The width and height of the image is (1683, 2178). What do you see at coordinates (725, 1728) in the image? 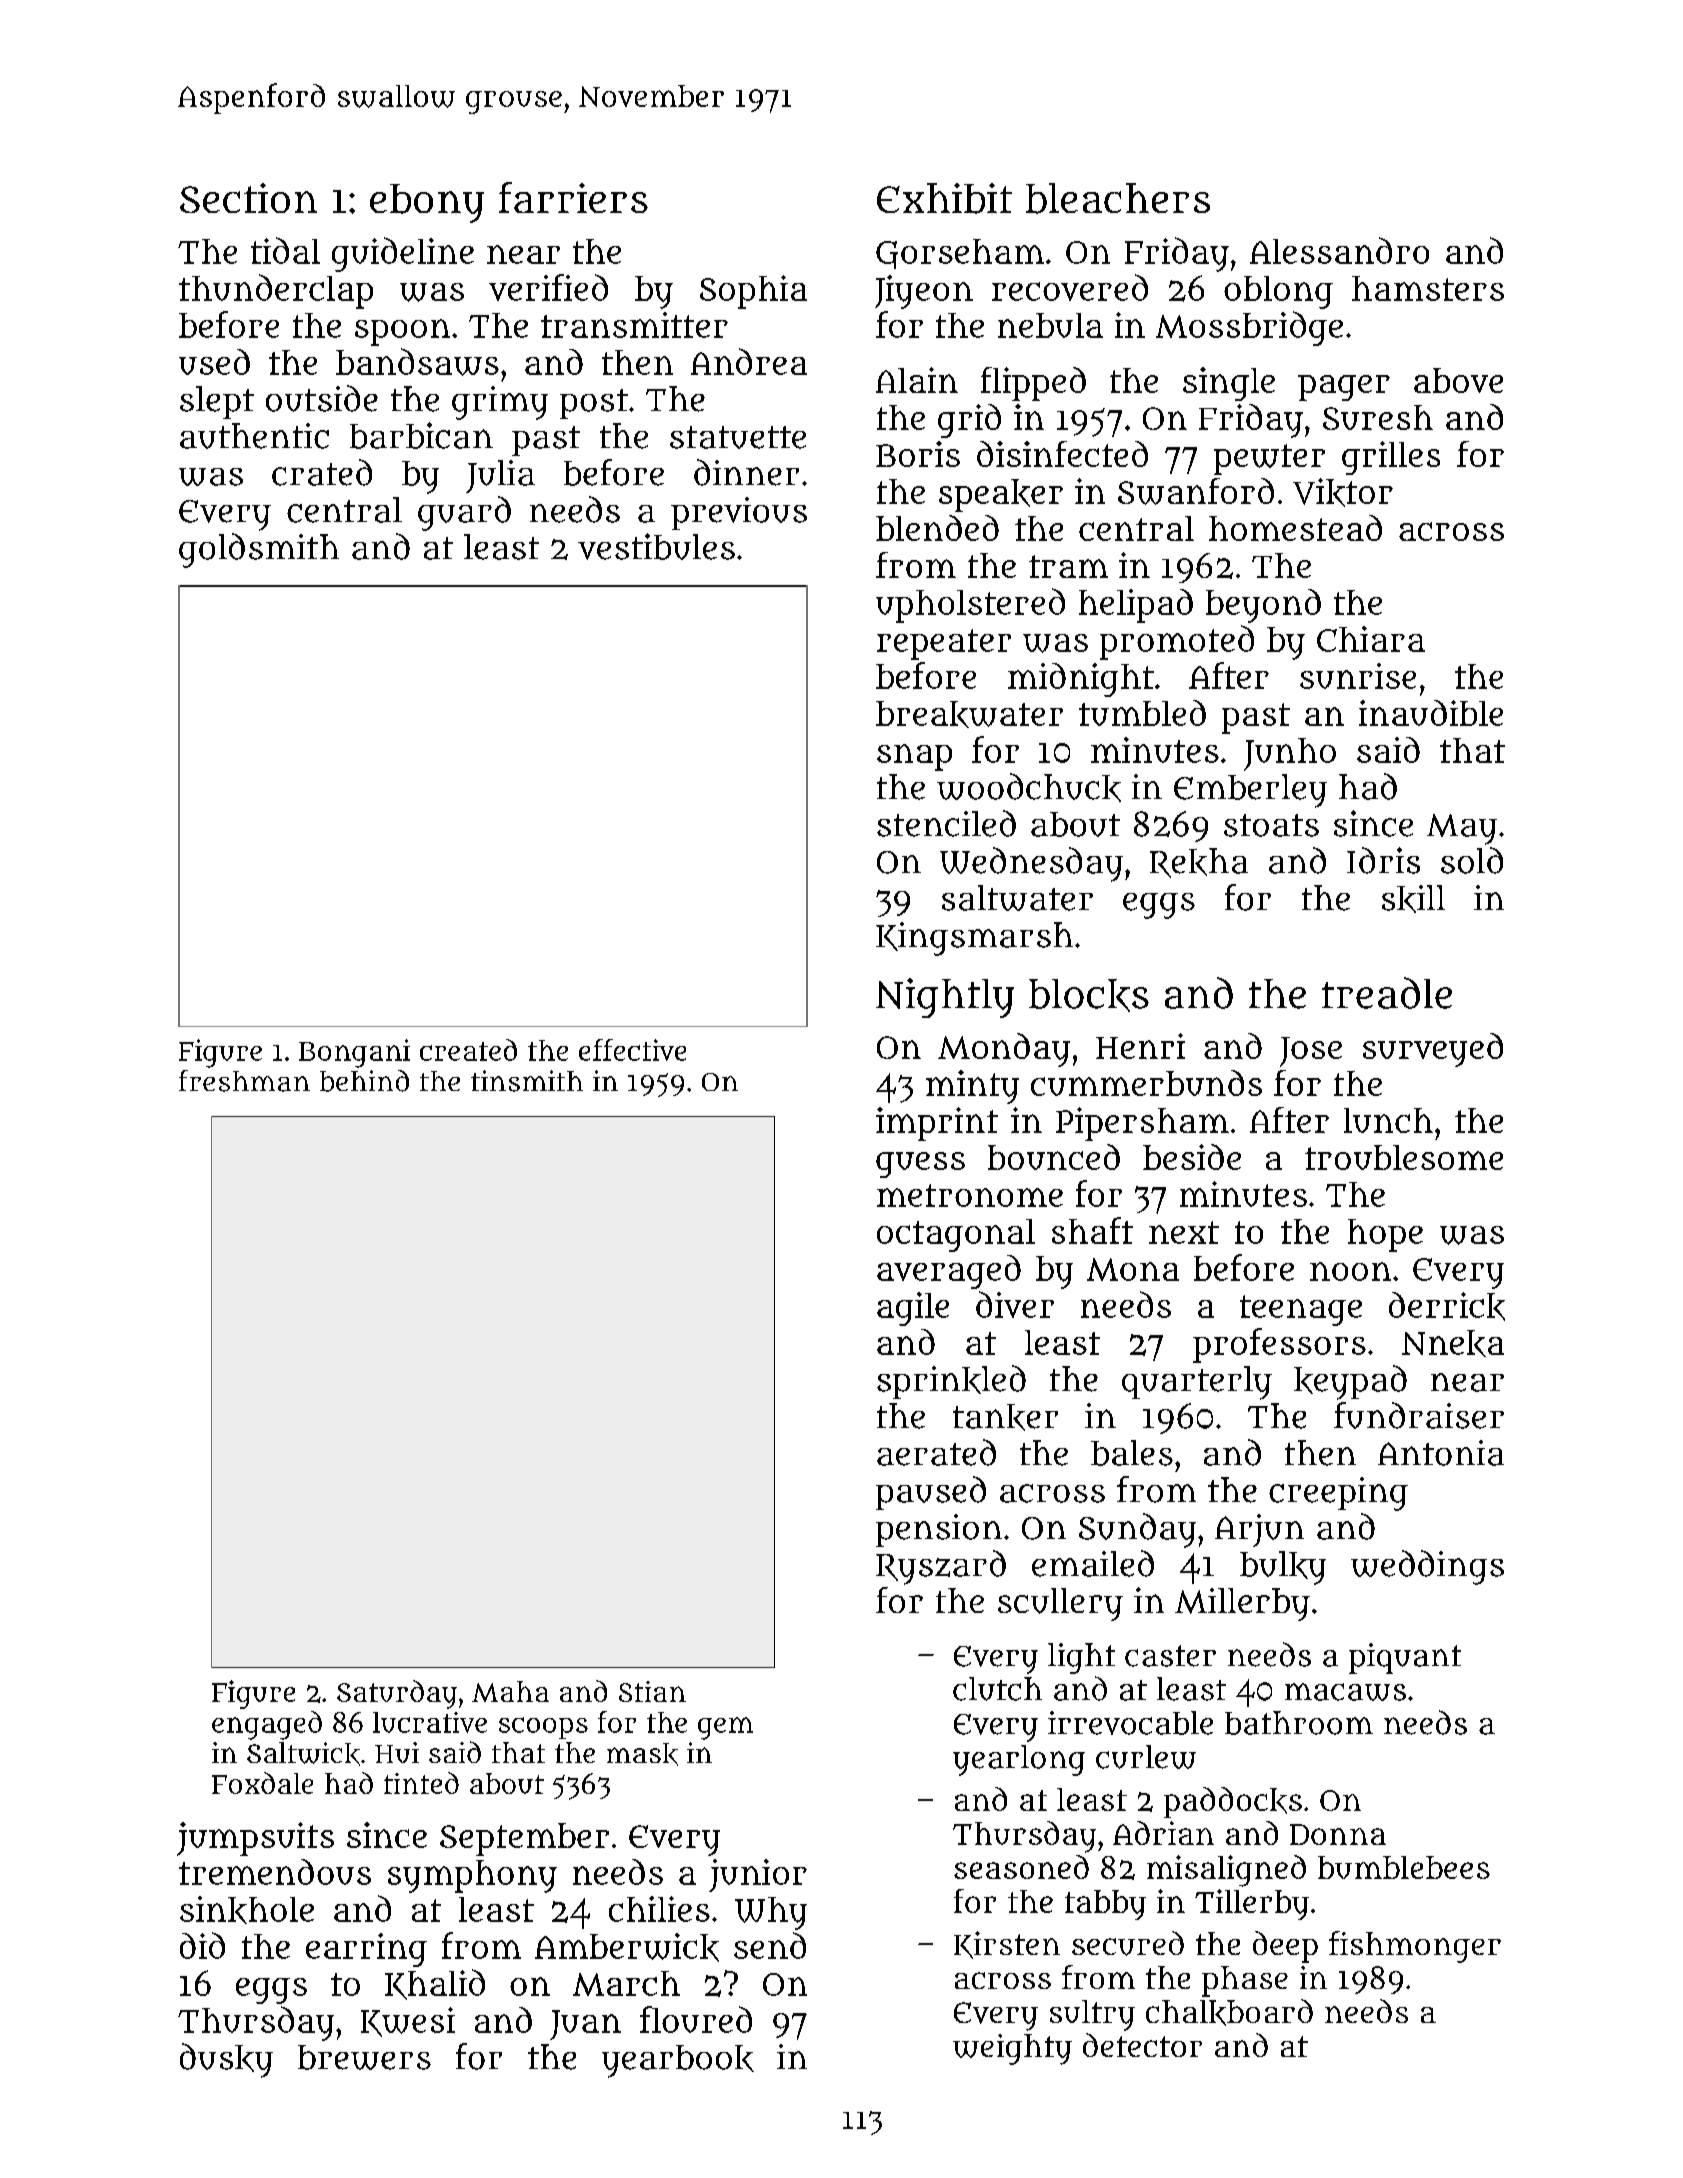
I see `gem` at bounding box center [725, 1728].
